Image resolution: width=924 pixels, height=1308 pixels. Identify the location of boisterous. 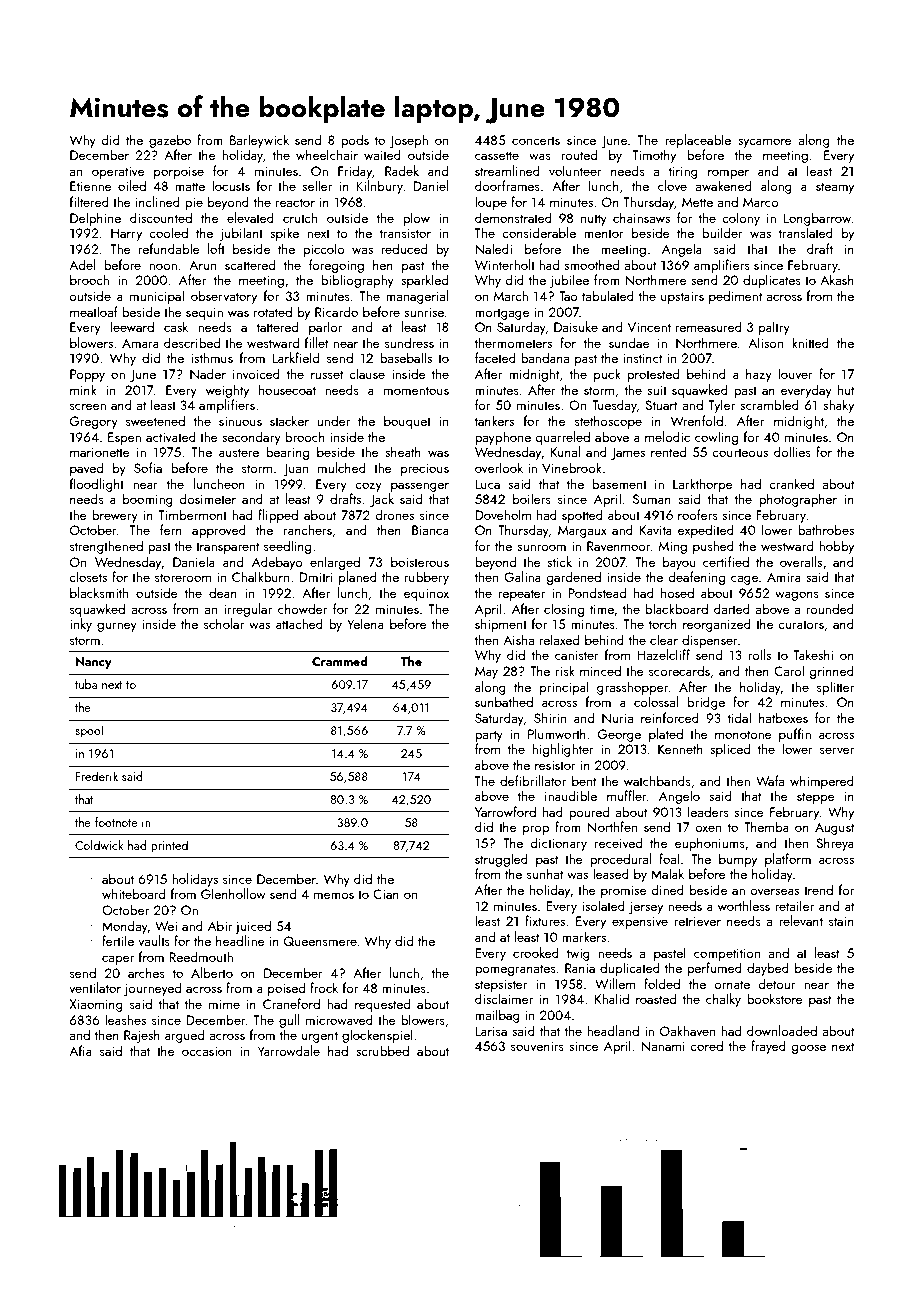
(420, 561).
